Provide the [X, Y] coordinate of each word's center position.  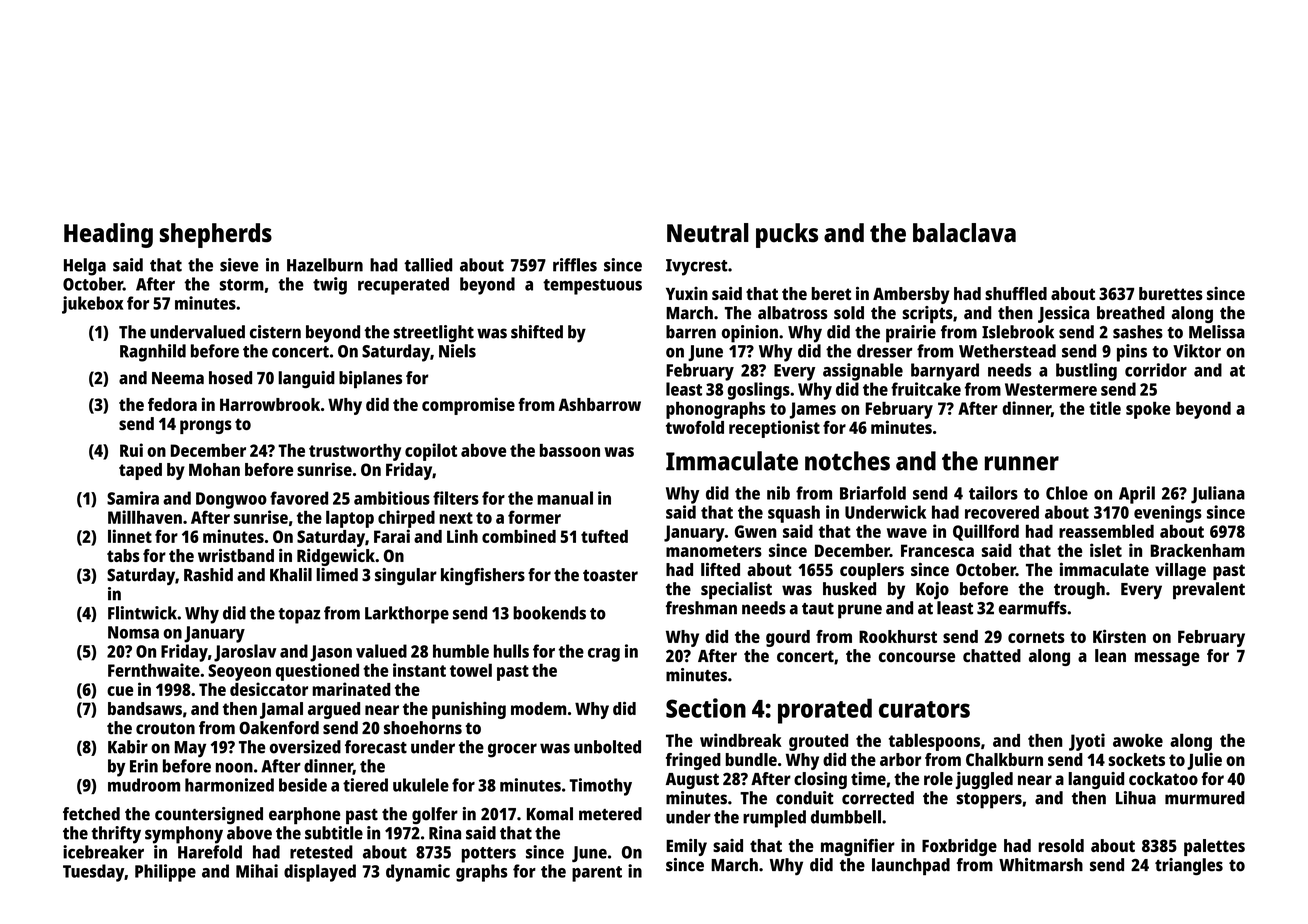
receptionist [774, 429]
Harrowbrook [270, 404]
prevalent [1209, 590]
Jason [331, 653]
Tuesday [93, 873]
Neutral [708, 233]
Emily [686, 847]
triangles [1189, 866]
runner [1022, 463]
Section [706, 708]
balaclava [964, 233]
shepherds [216, 235]
